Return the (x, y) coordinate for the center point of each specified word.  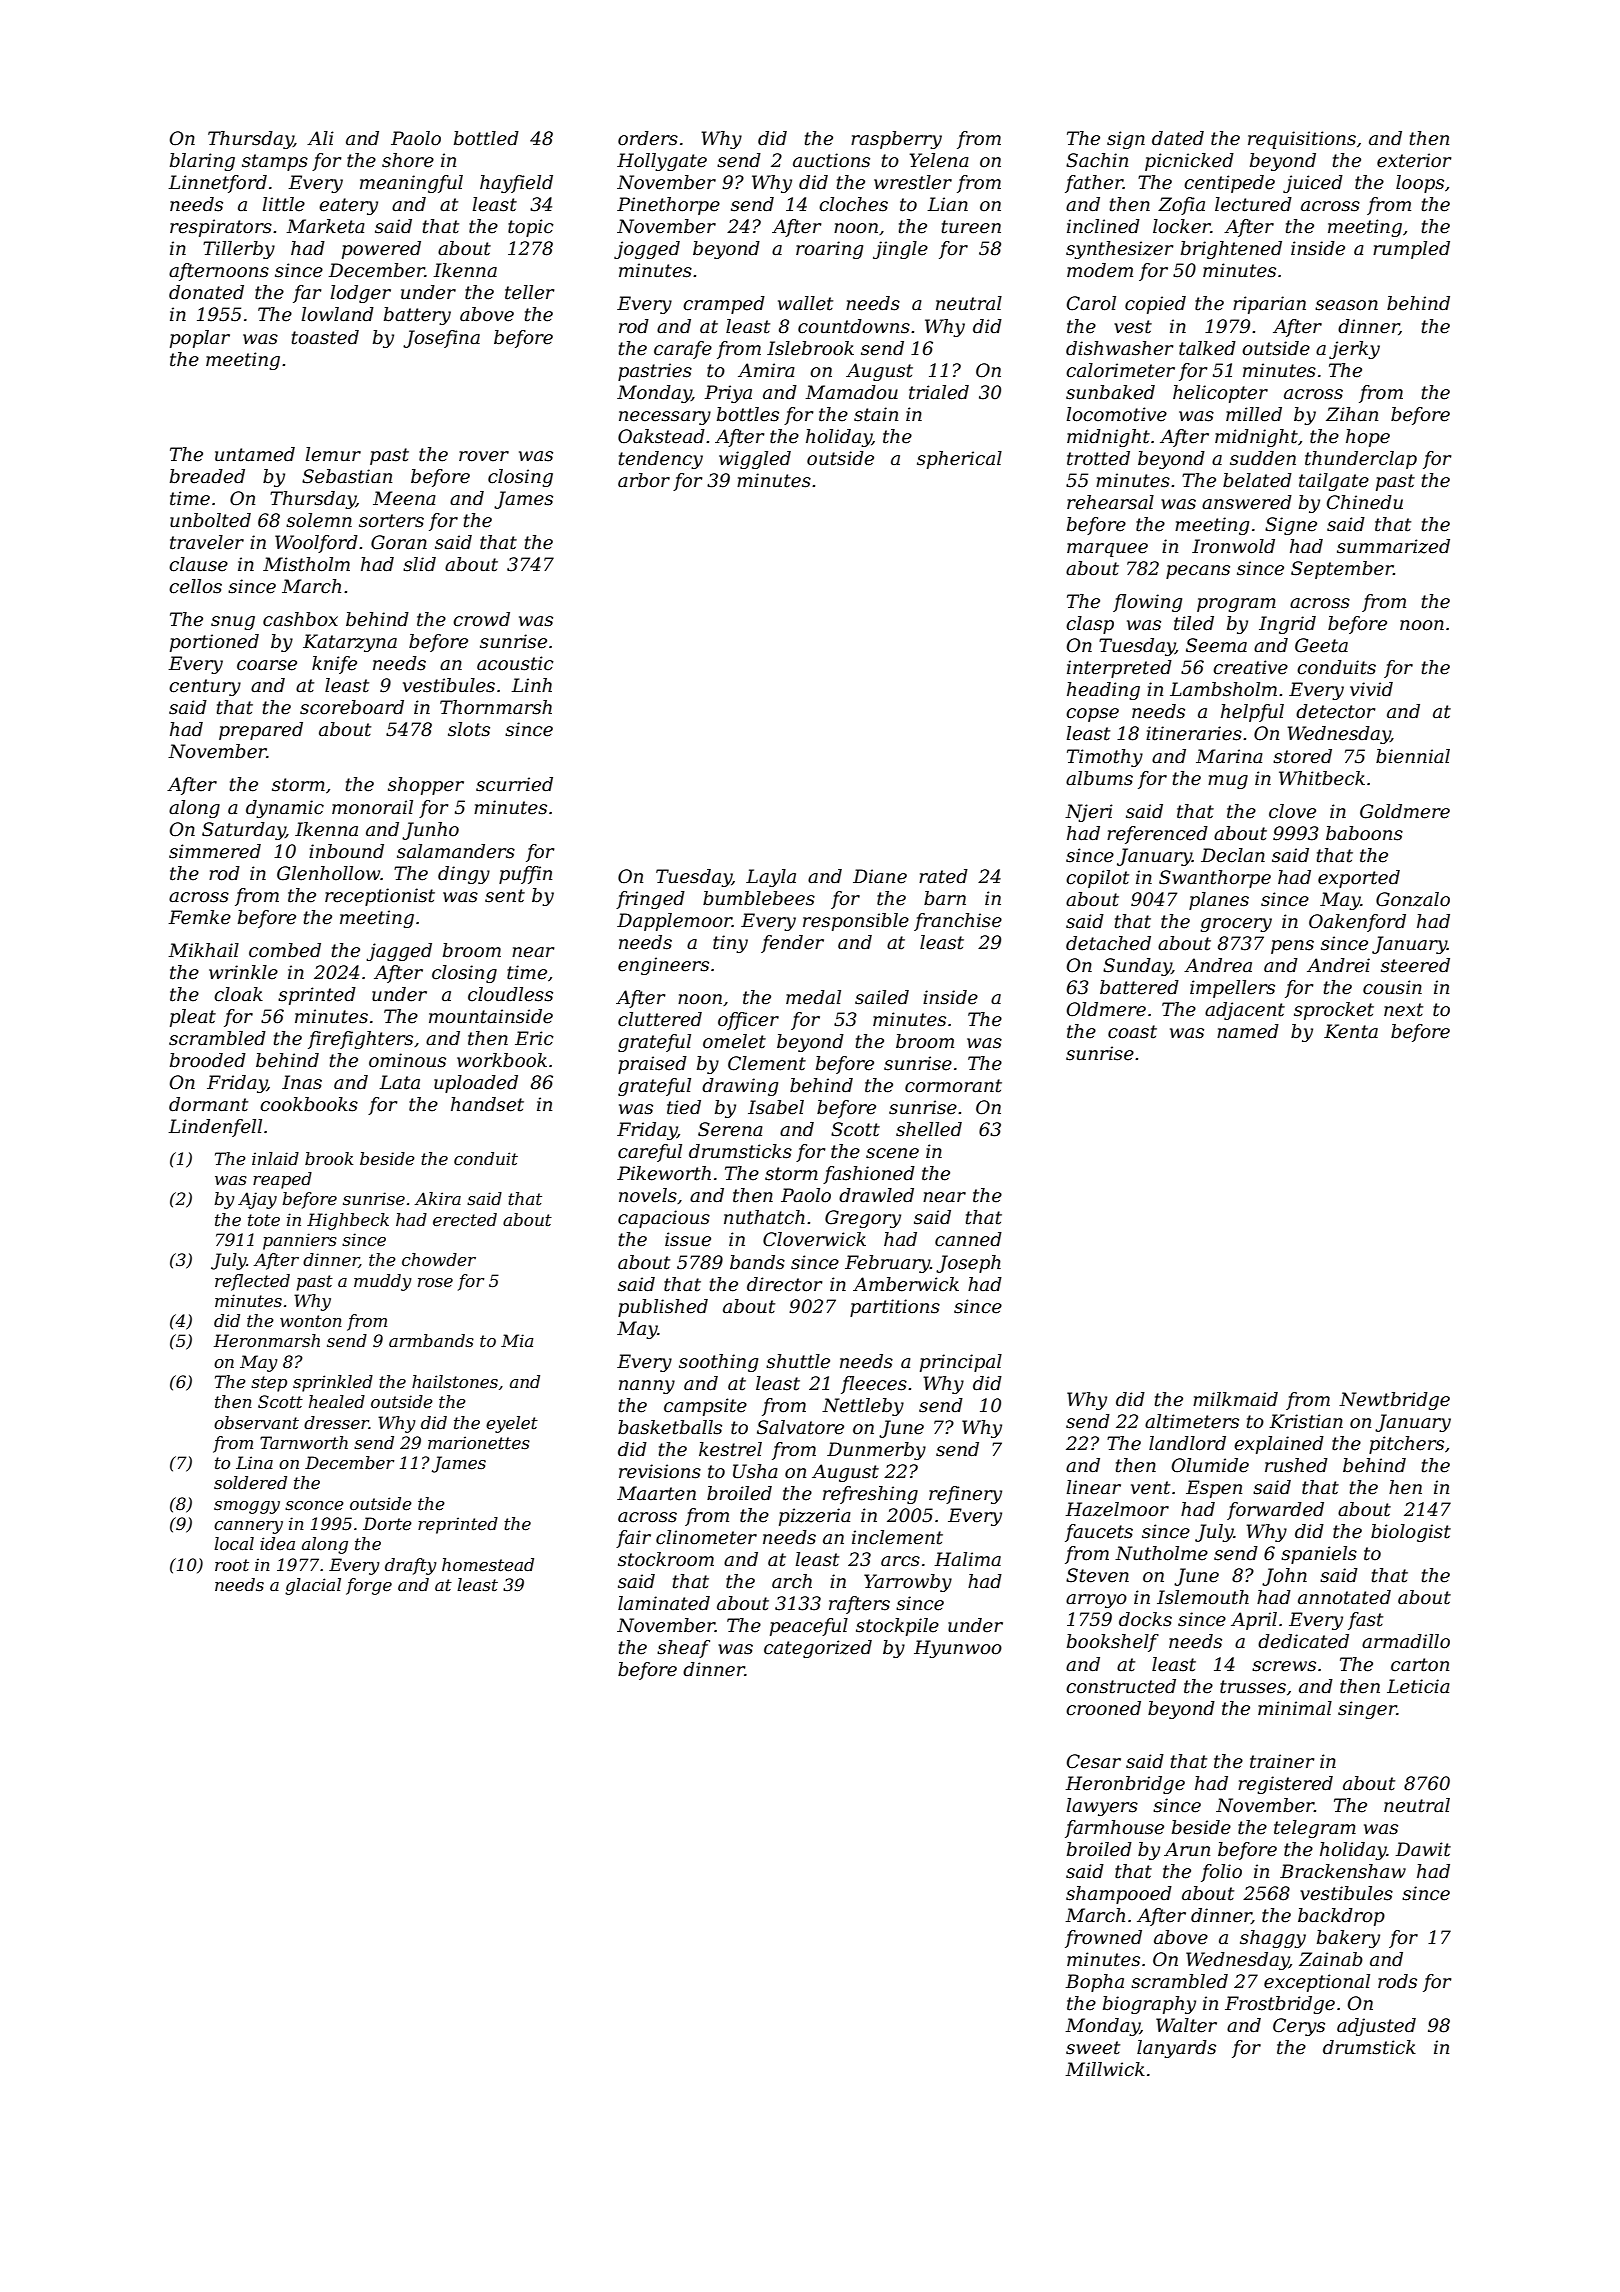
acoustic (515, 663)
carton (1420, 1665)
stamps (275, 162)
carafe (683, 350)
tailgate (1334, 482)
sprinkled (333, 1383)
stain (876, 414)
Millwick (1105, 2069)
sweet (1093, 2048)
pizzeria (815, 1517)
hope (1368, 438)
